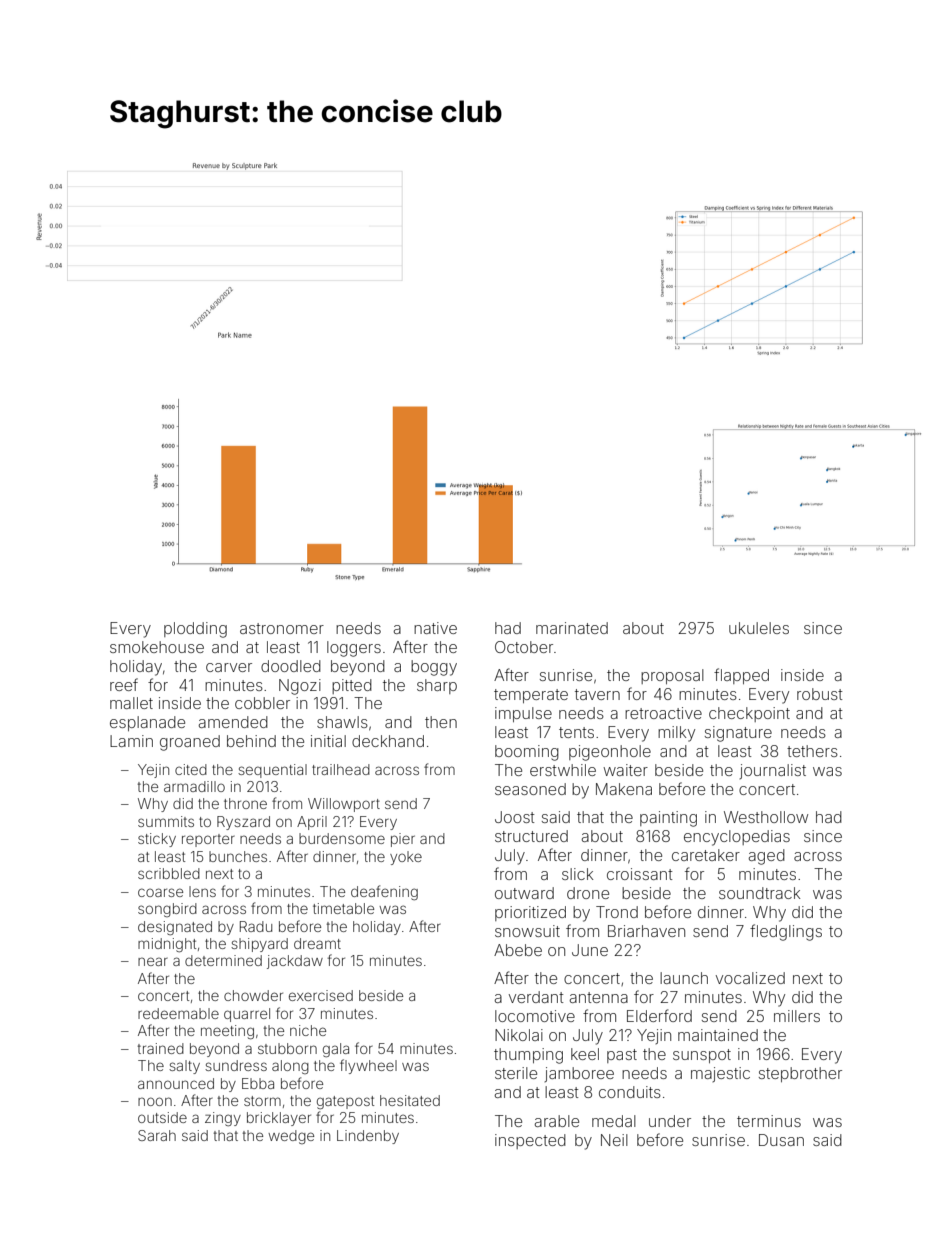  Describe the element at coordinates (766, 817) in the image. I see `Westhollow` at that location.
